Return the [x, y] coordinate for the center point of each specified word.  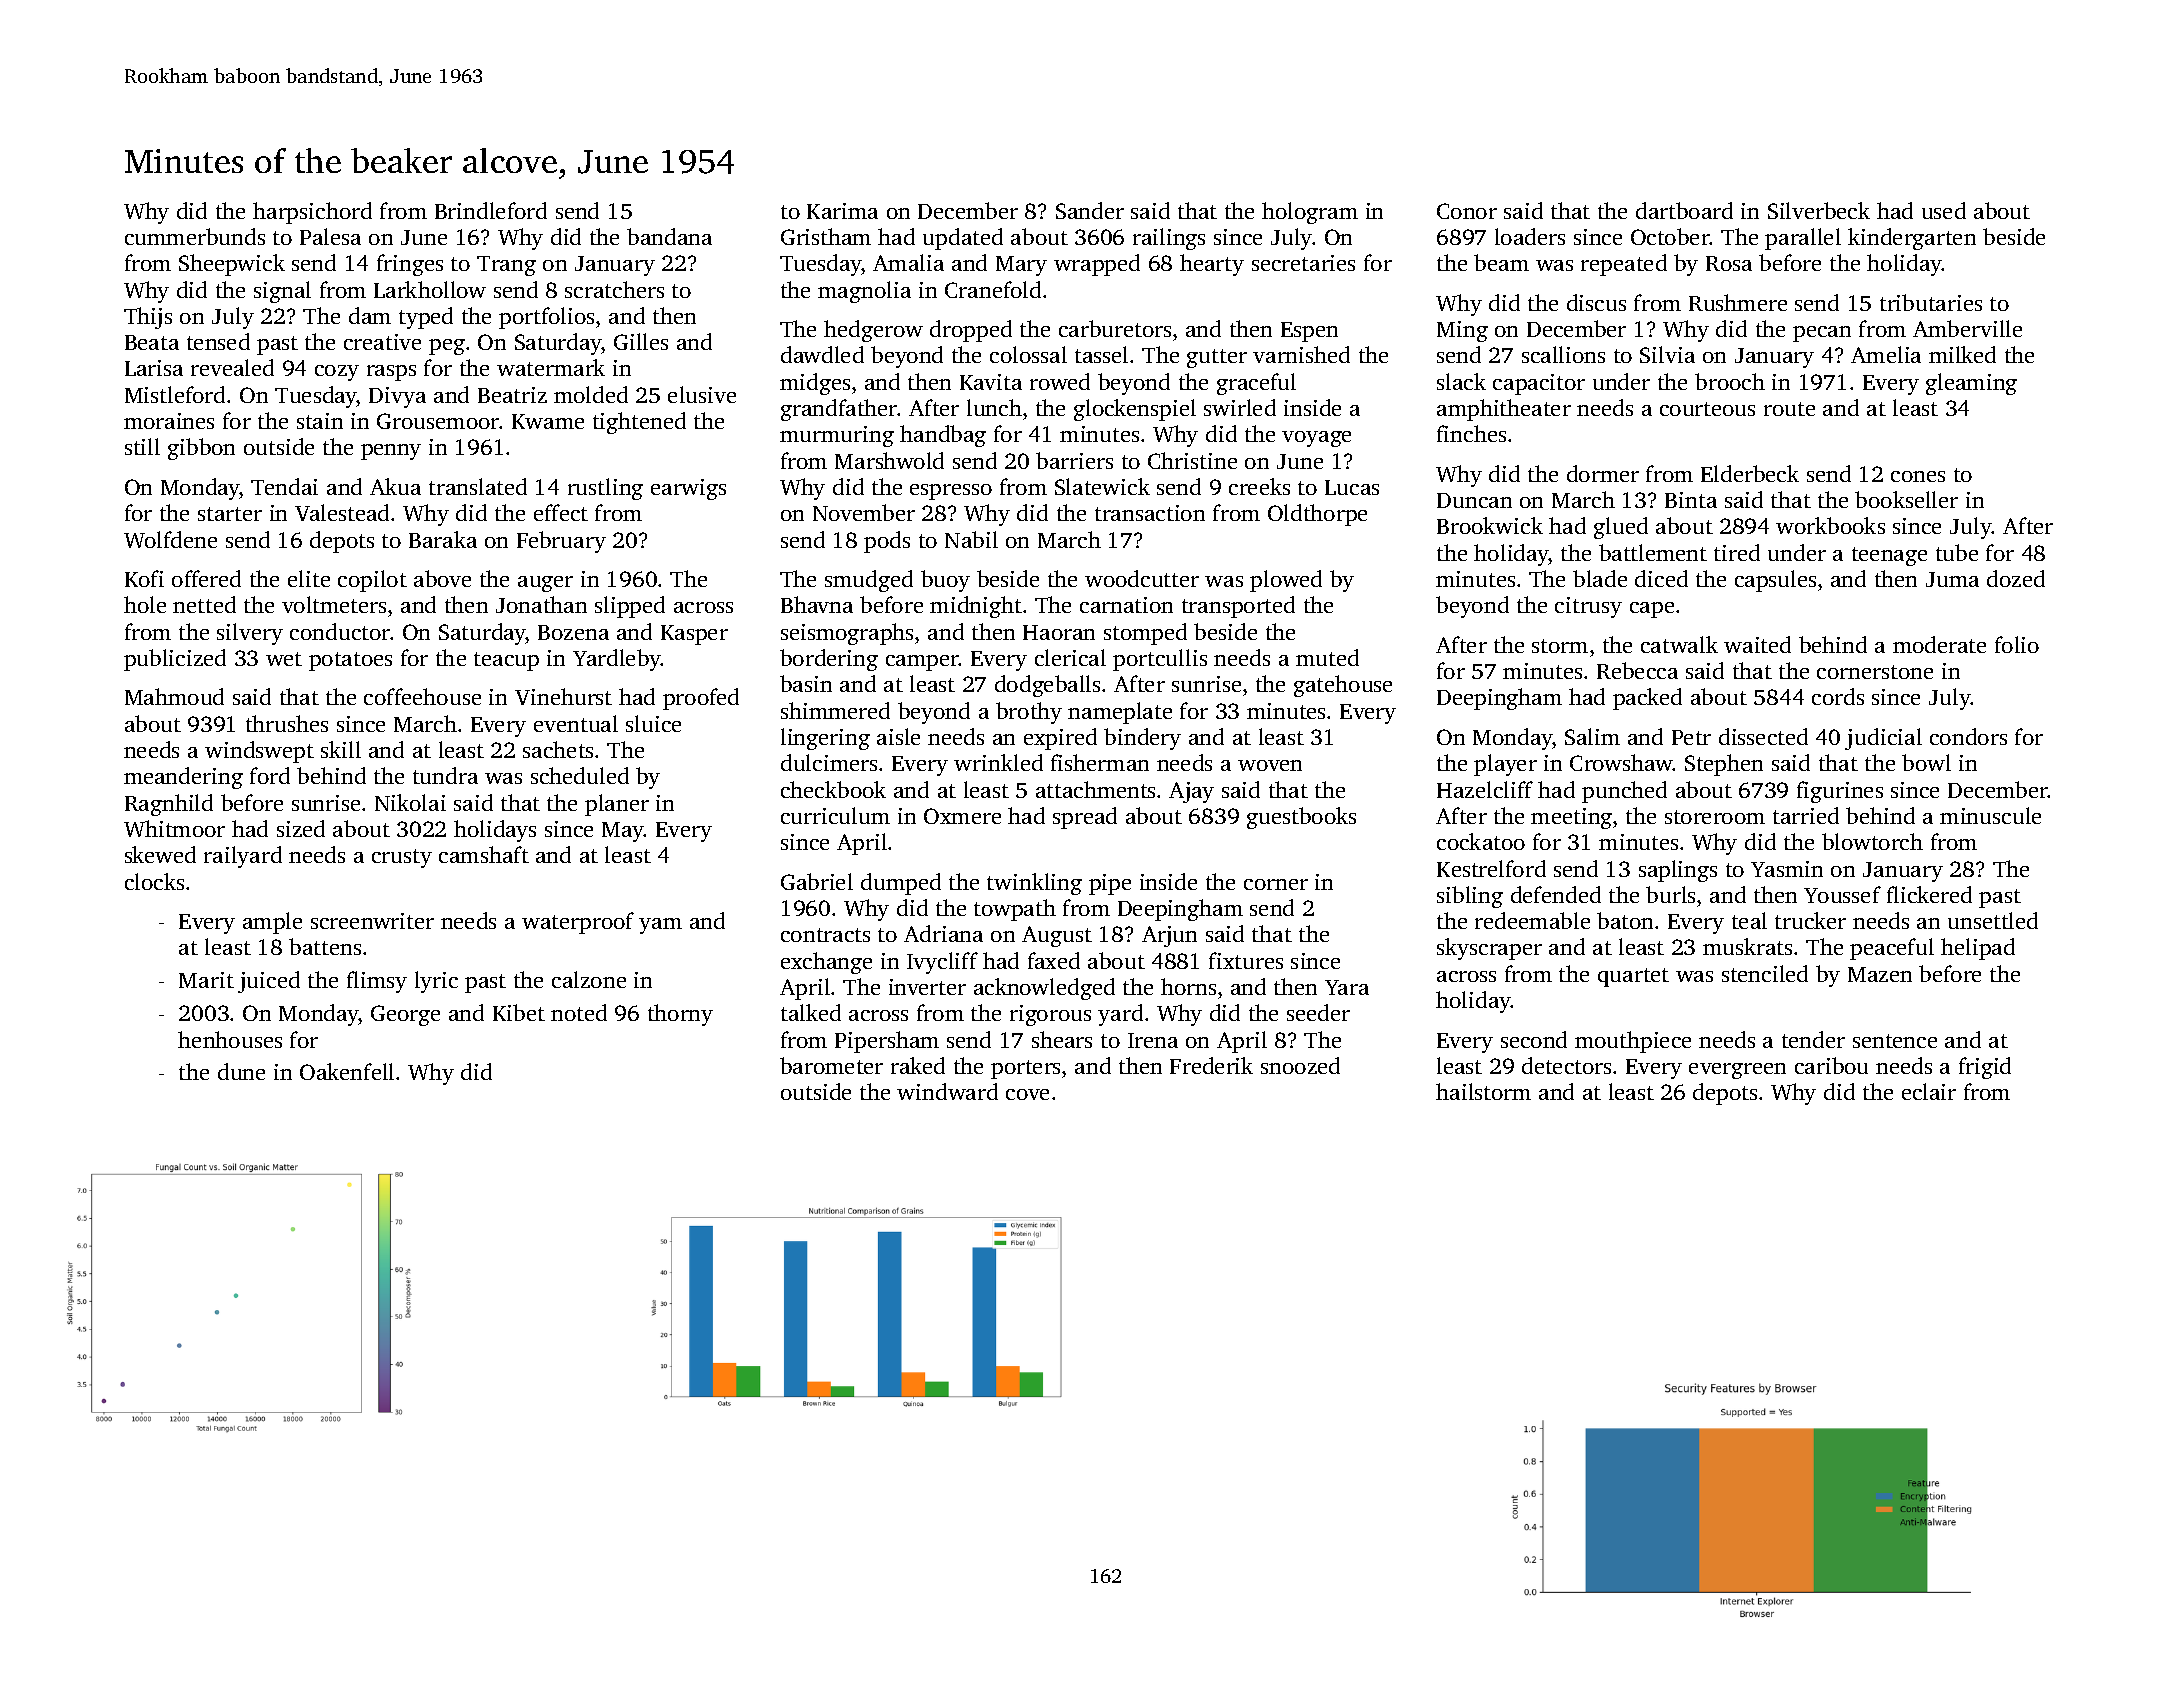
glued [1621, 528]
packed [1647, 699]
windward [947, 1091]
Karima [842, 211]
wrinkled [998, 762]
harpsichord [312, 213]
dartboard [1684, 210]
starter [230, 514]
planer [617, 805]
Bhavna [817, 604]
